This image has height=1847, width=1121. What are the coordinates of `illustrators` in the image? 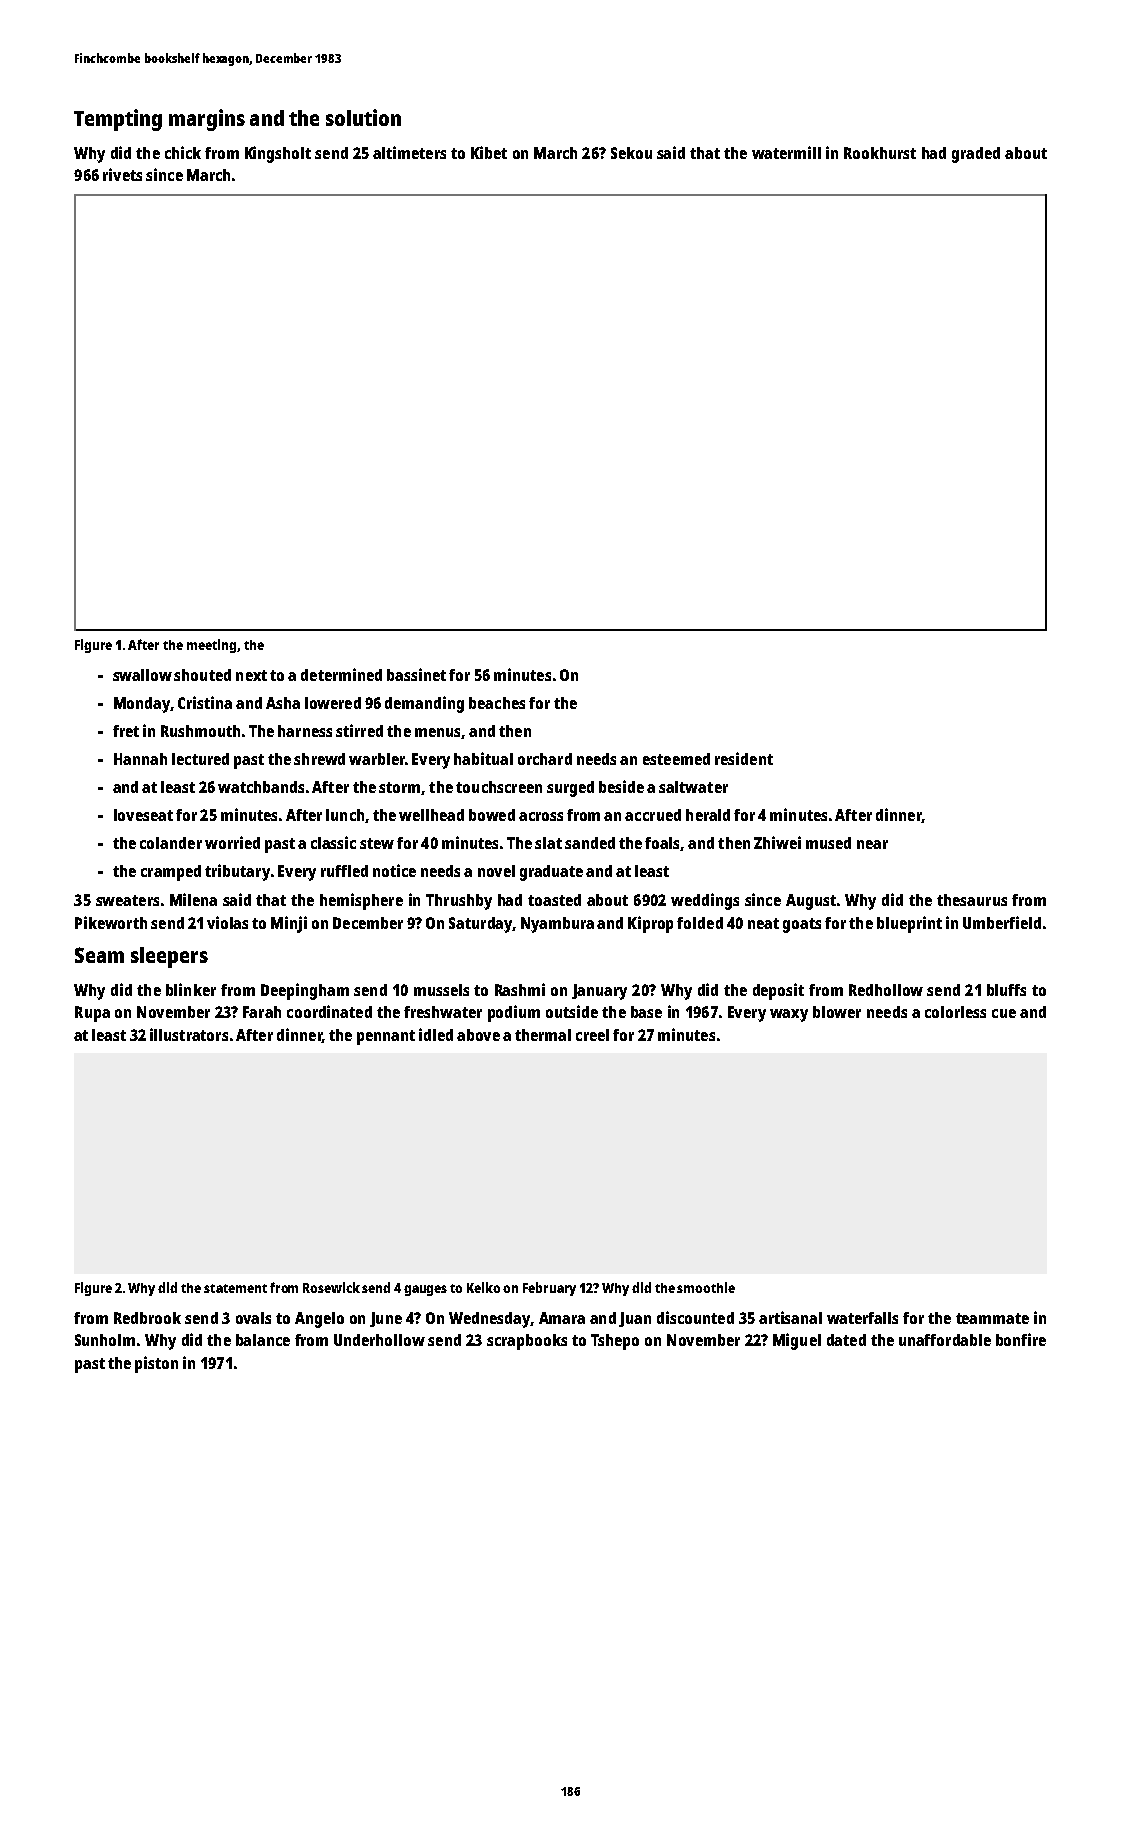 It's located at (189, 1034).
